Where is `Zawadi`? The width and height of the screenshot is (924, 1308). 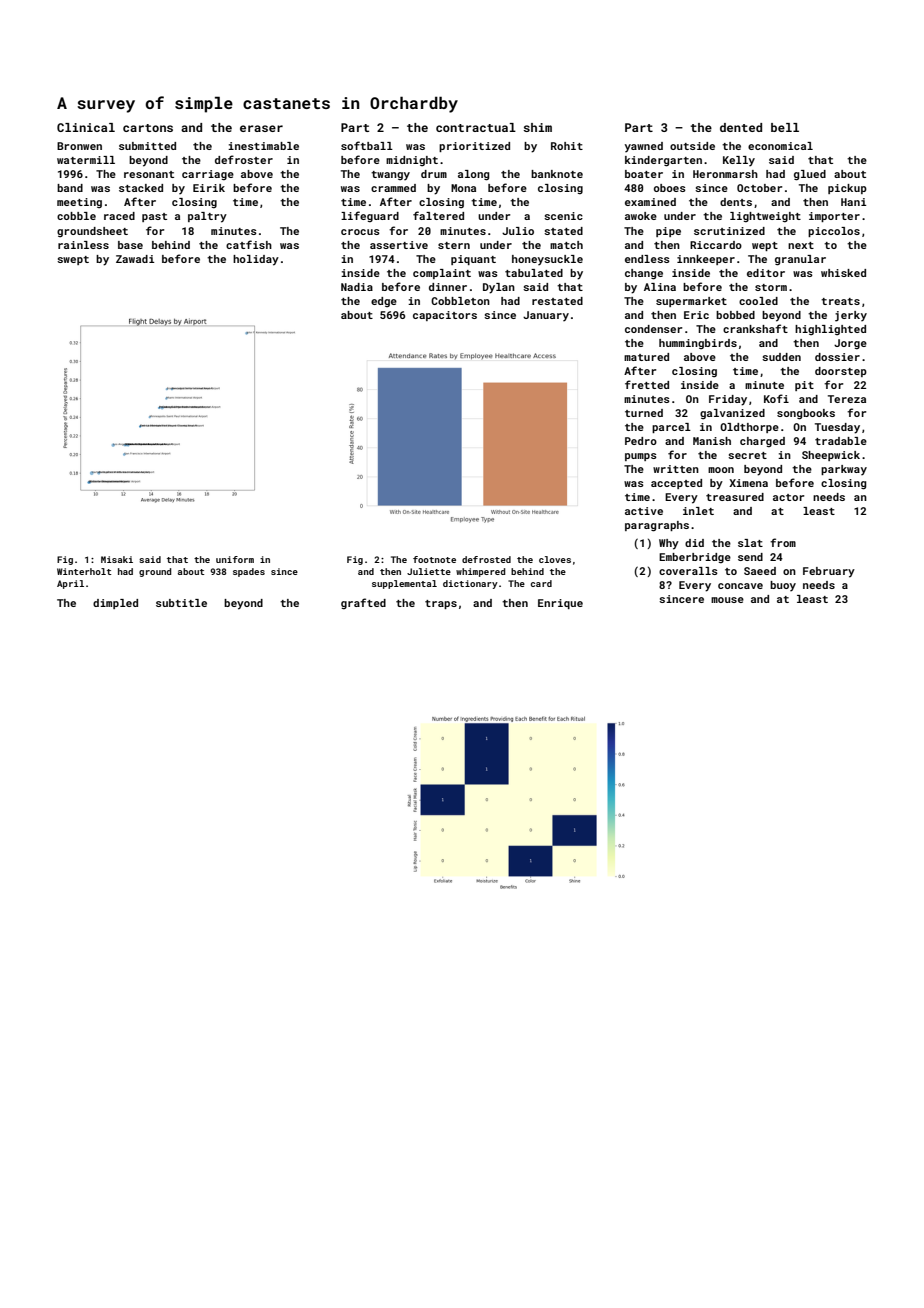 Zawadi is located at coordinates (135, 259).
